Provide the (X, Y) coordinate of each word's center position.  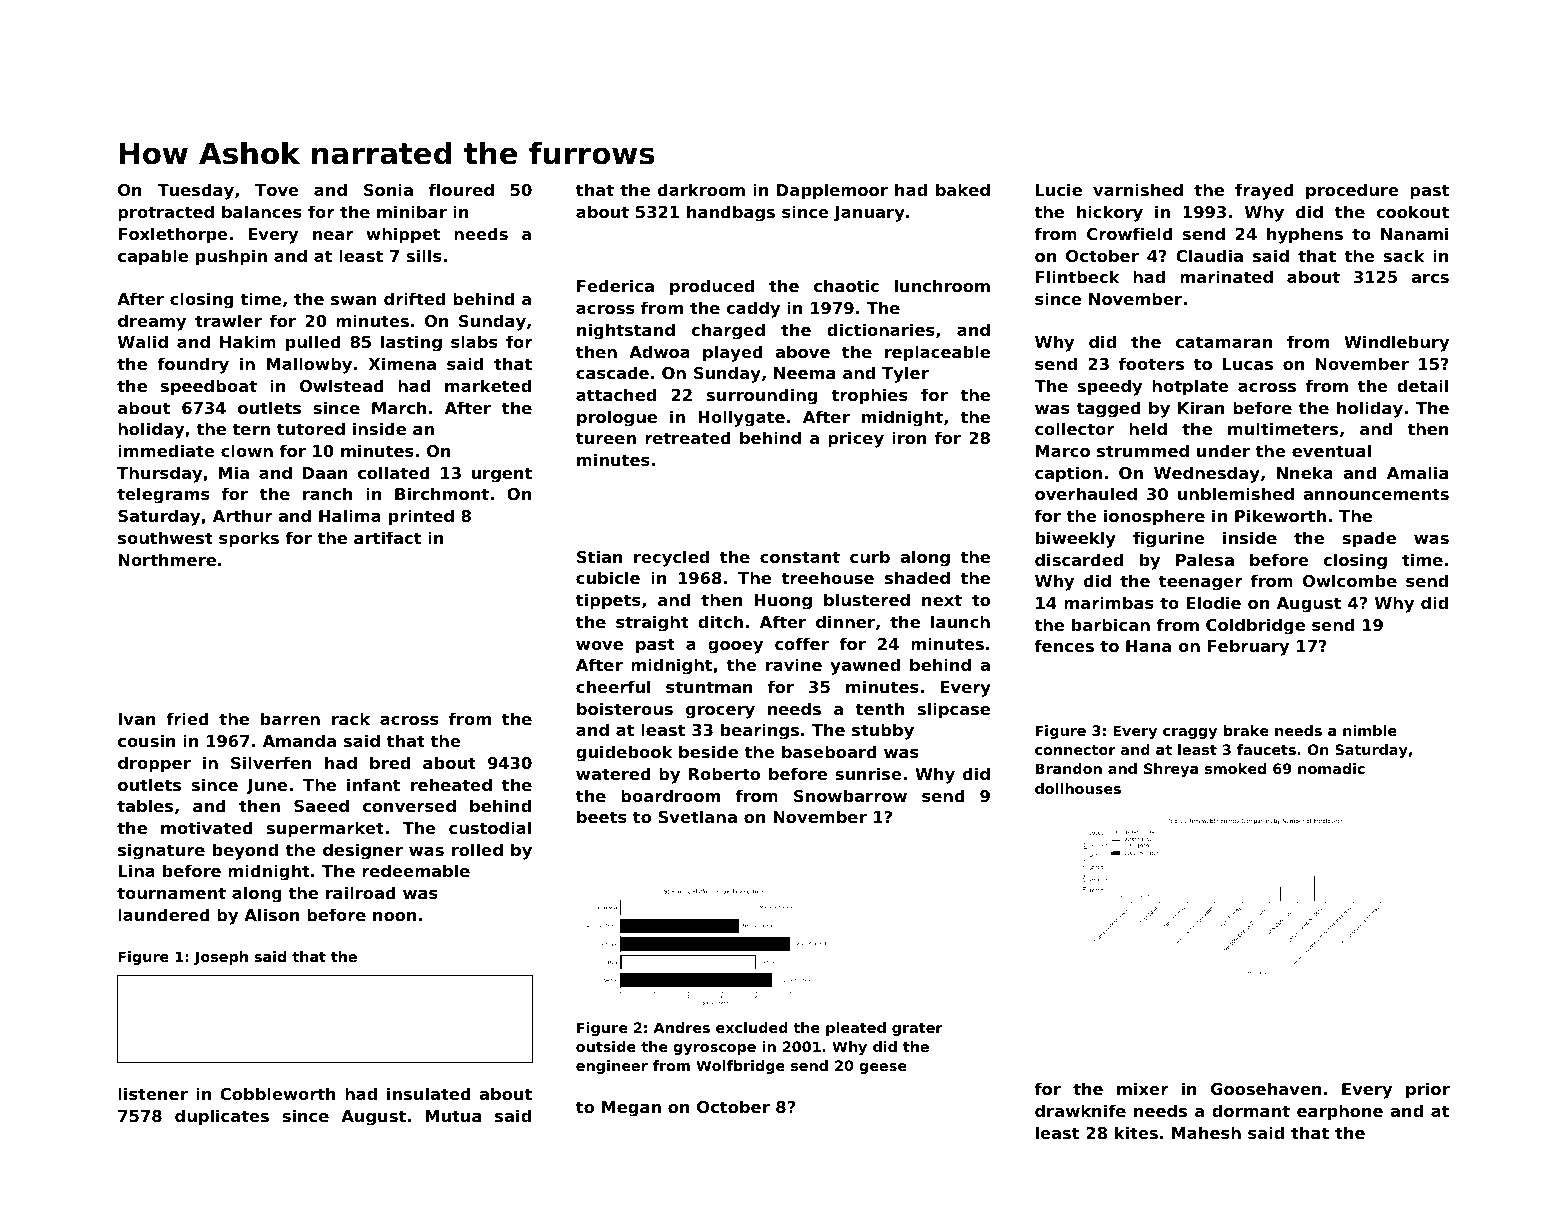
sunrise (868, 773)
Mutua (453, 1116)
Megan (631, 1109)
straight (652, 623)
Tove (277, 190)
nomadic (1331, 768)
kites (1136, 1132)
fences (1064, 645)
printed (421, 517)
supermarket (325, 829)
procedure (1352, 191)
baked (963, 189)
